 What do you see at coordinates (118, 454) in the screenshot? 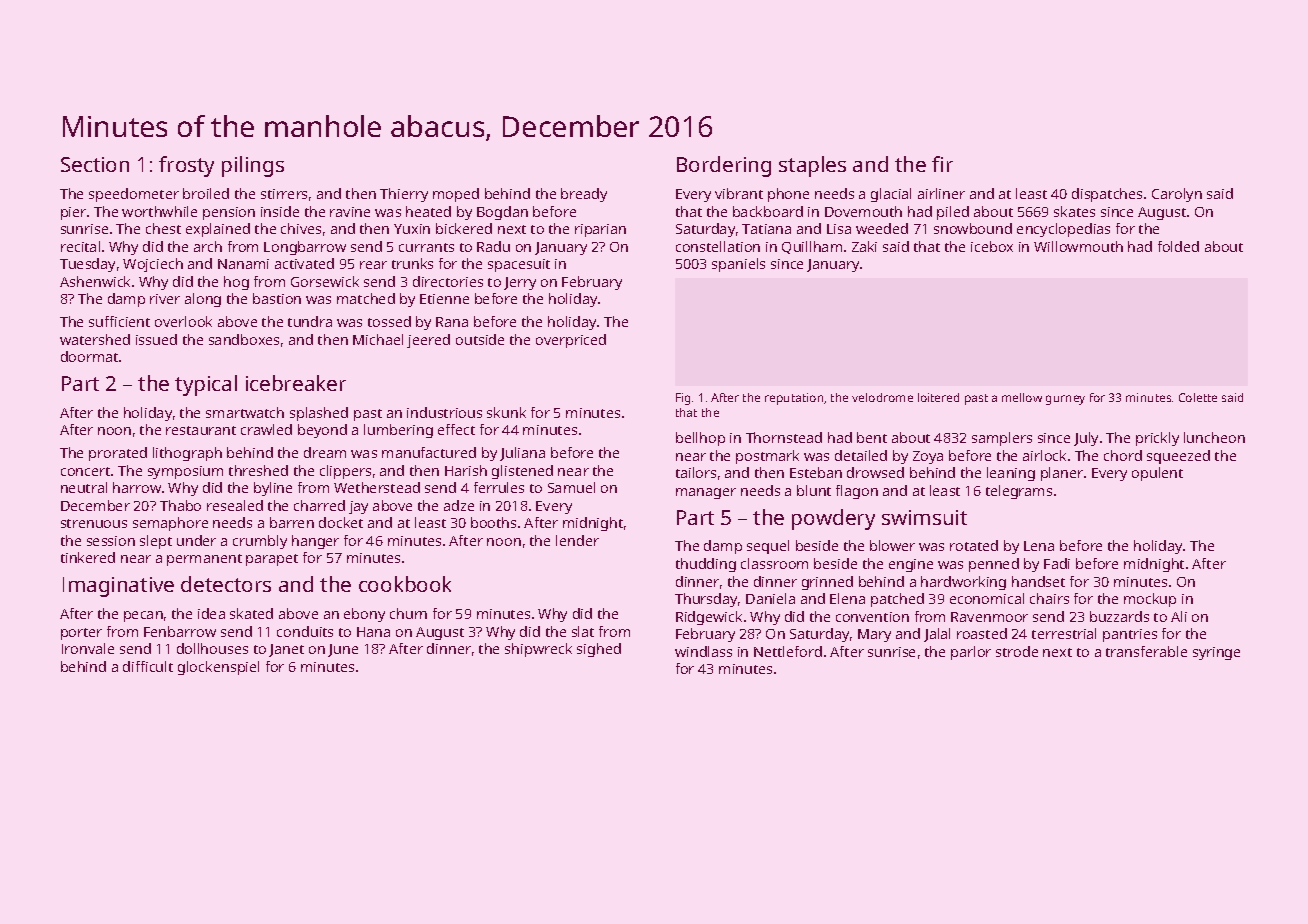
I see `prorated` at bounding box center [118, 454].
